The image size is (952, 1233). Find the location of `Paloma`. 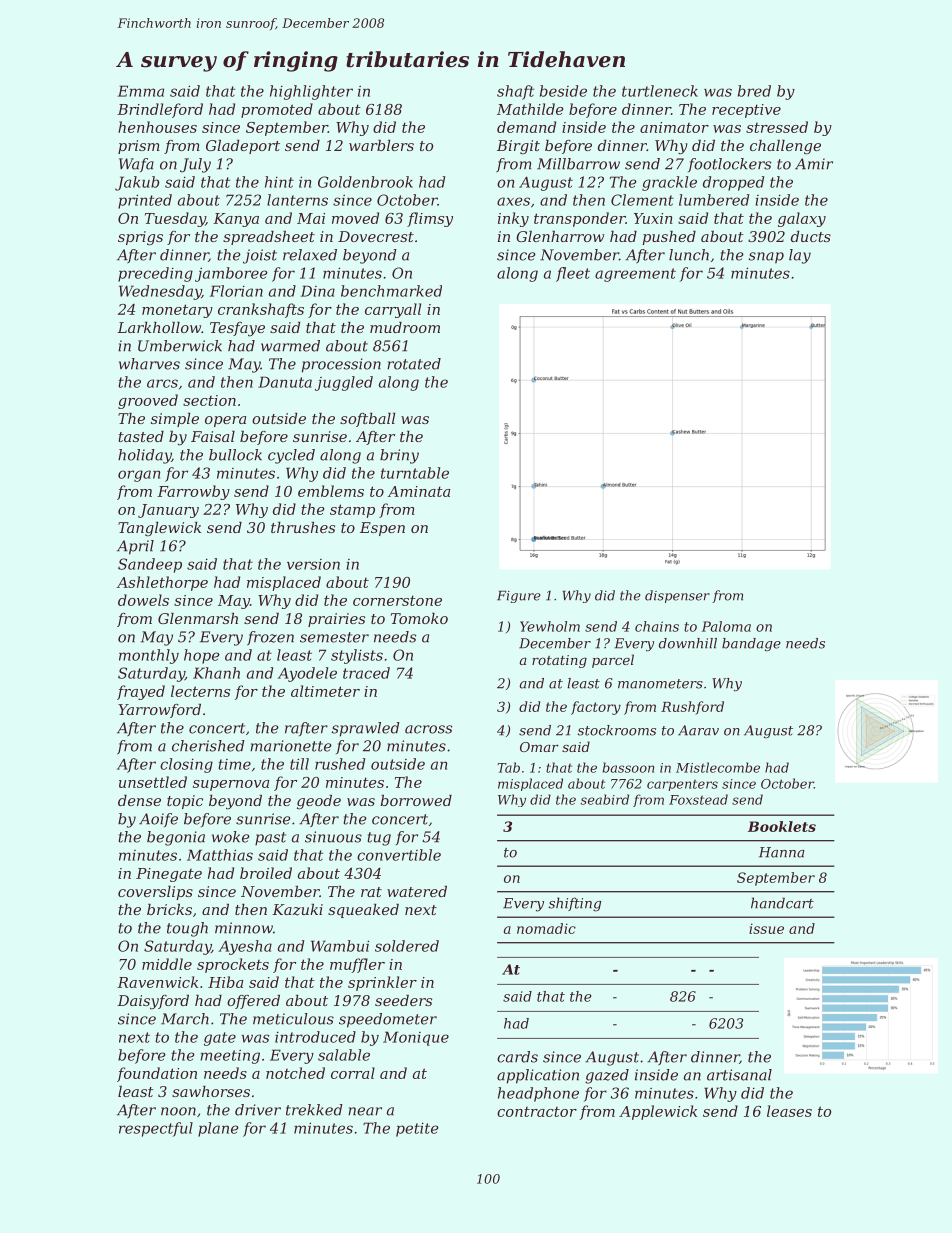

Paloma is located at coordinates (726, 626).
